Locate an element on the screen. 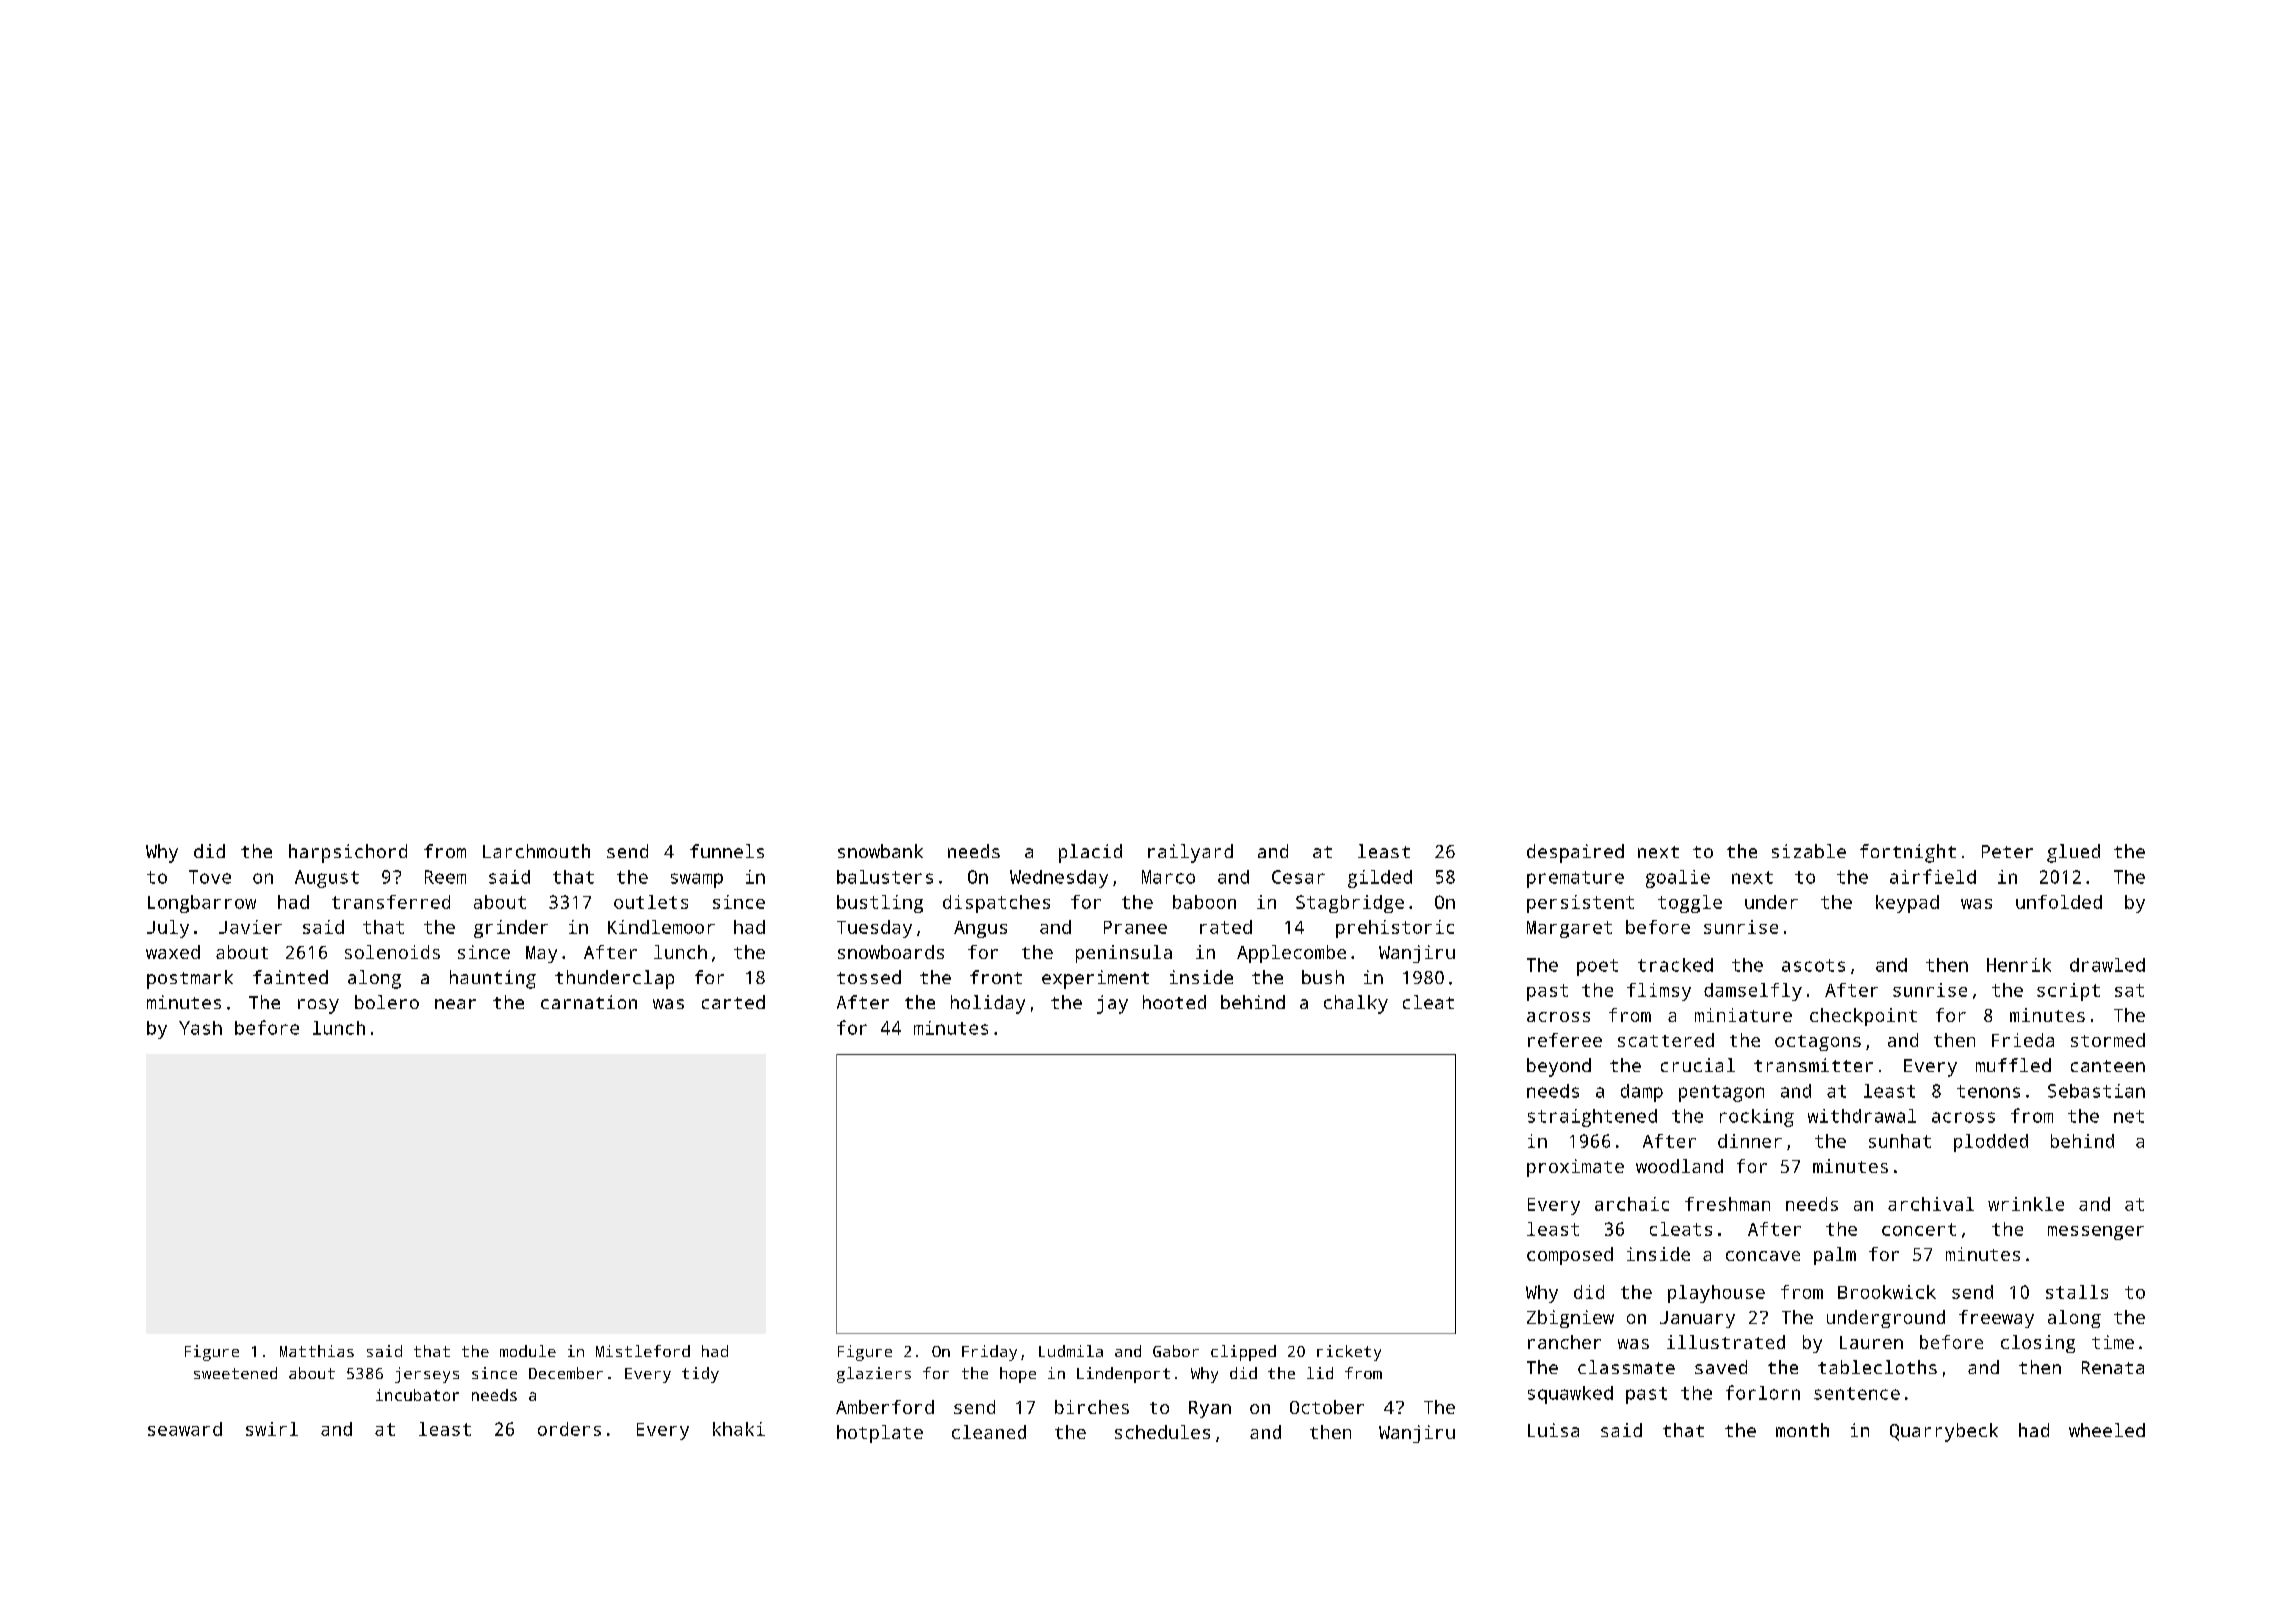 The image size is (2292, 1620). Larchmouth is located at coordinates (536, 851).
